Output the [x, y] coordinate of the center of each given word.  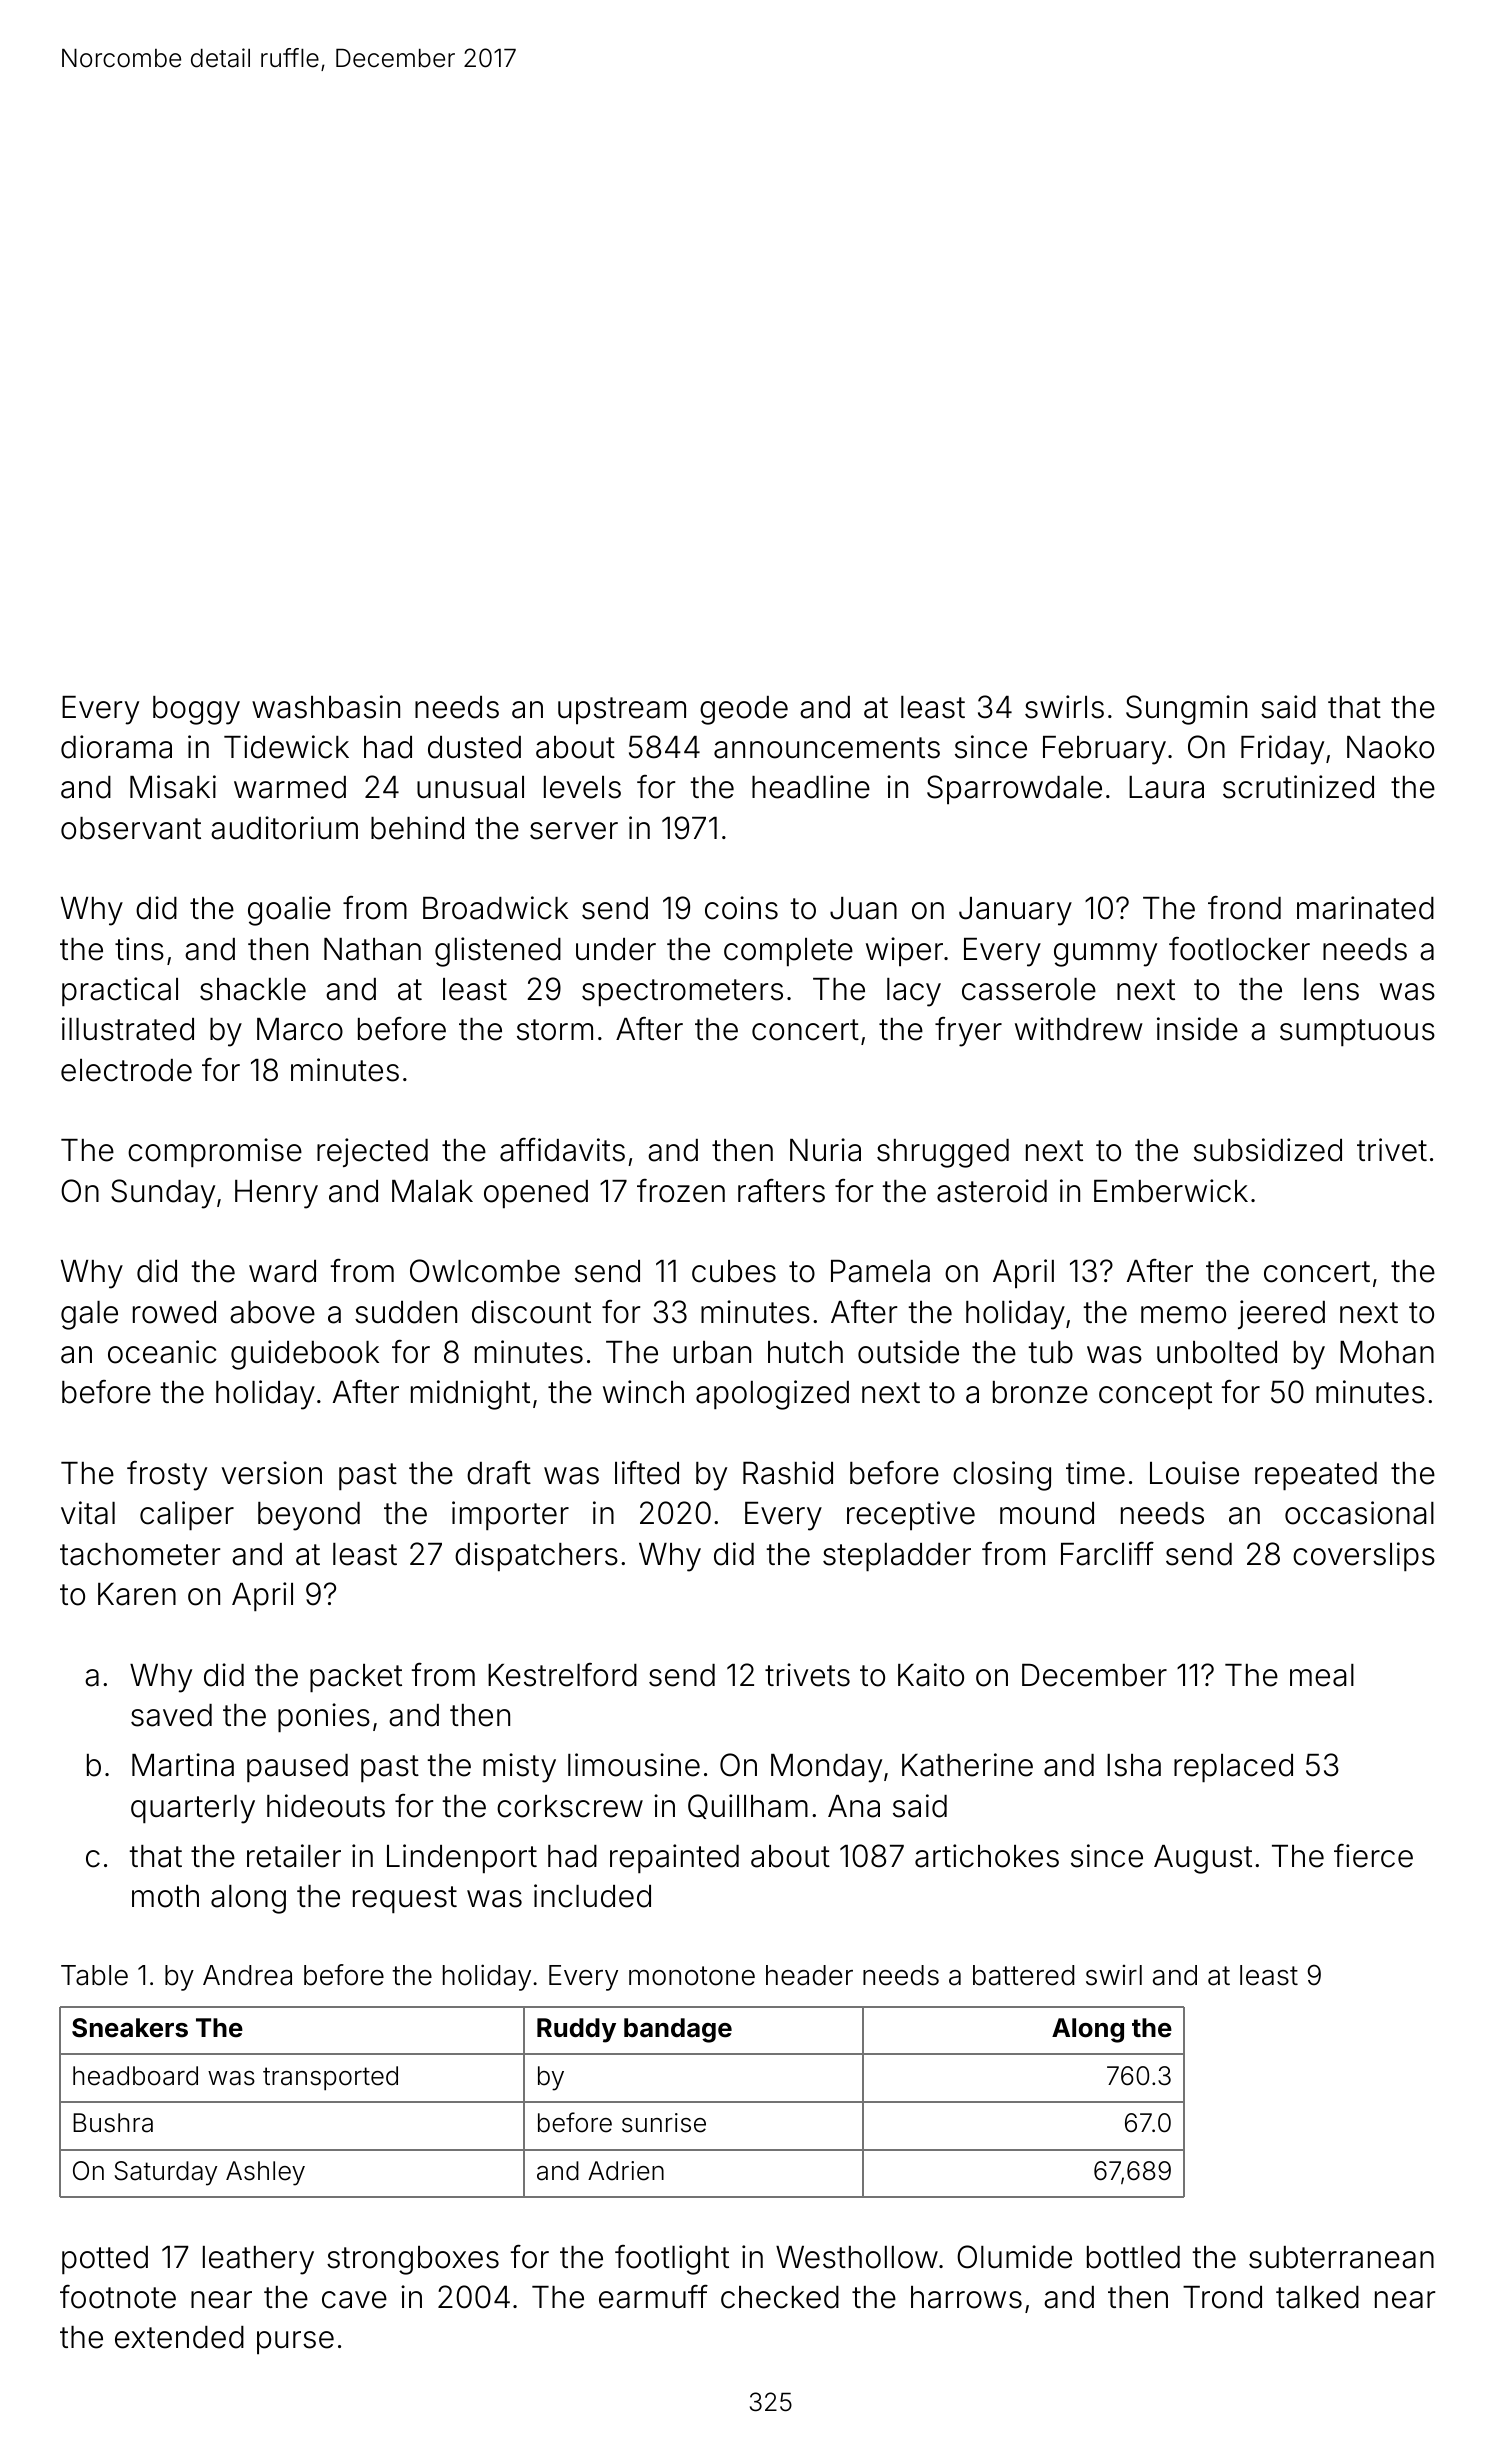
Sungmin [1186, 710]
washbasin [326, 707]
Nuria [825, 1150]
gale [89, 1315]
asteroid [992, 1191]
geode [744, 710]
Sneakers [130, 2028]
